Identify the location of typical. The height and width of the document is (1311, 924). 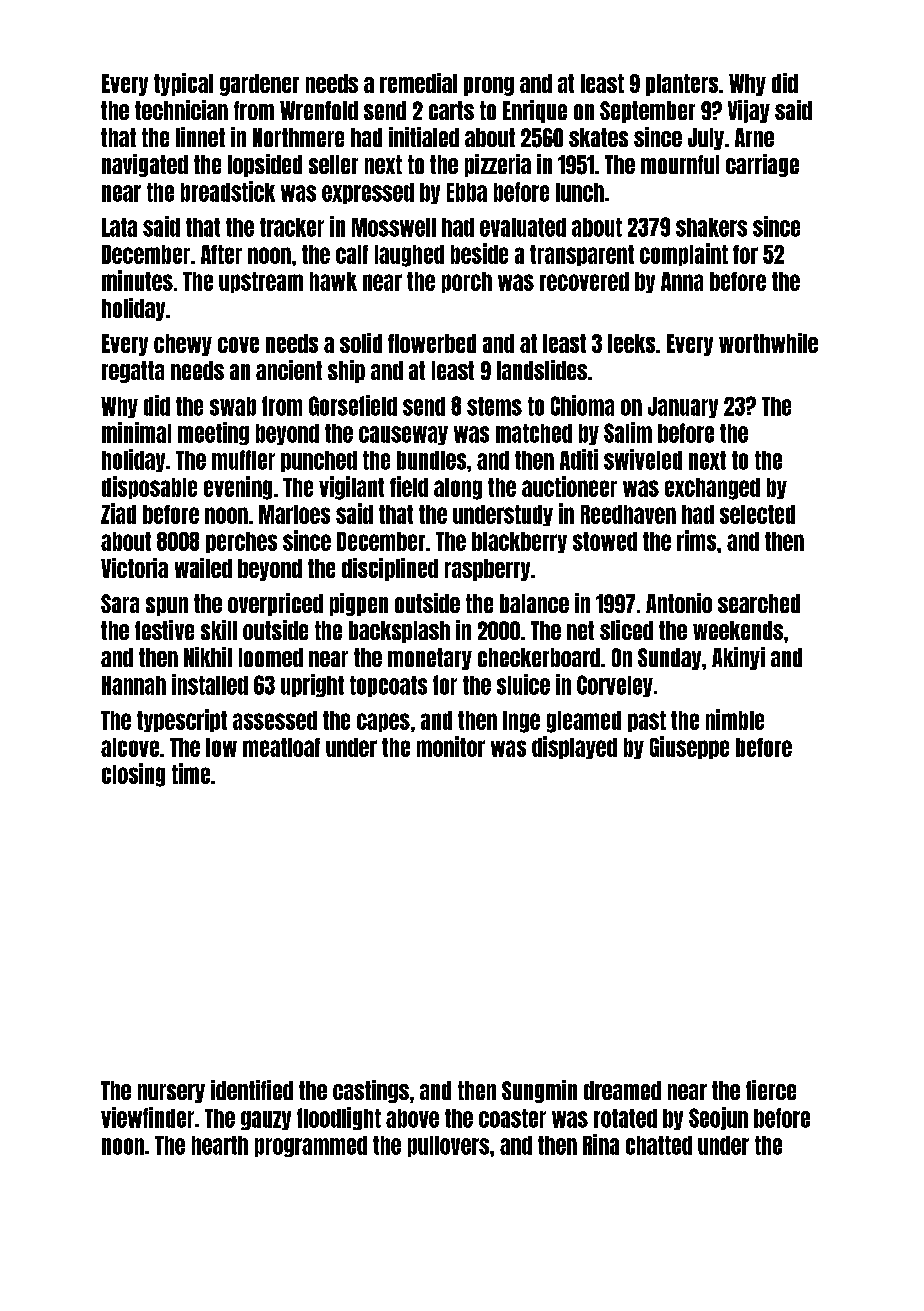
(183, 84).
